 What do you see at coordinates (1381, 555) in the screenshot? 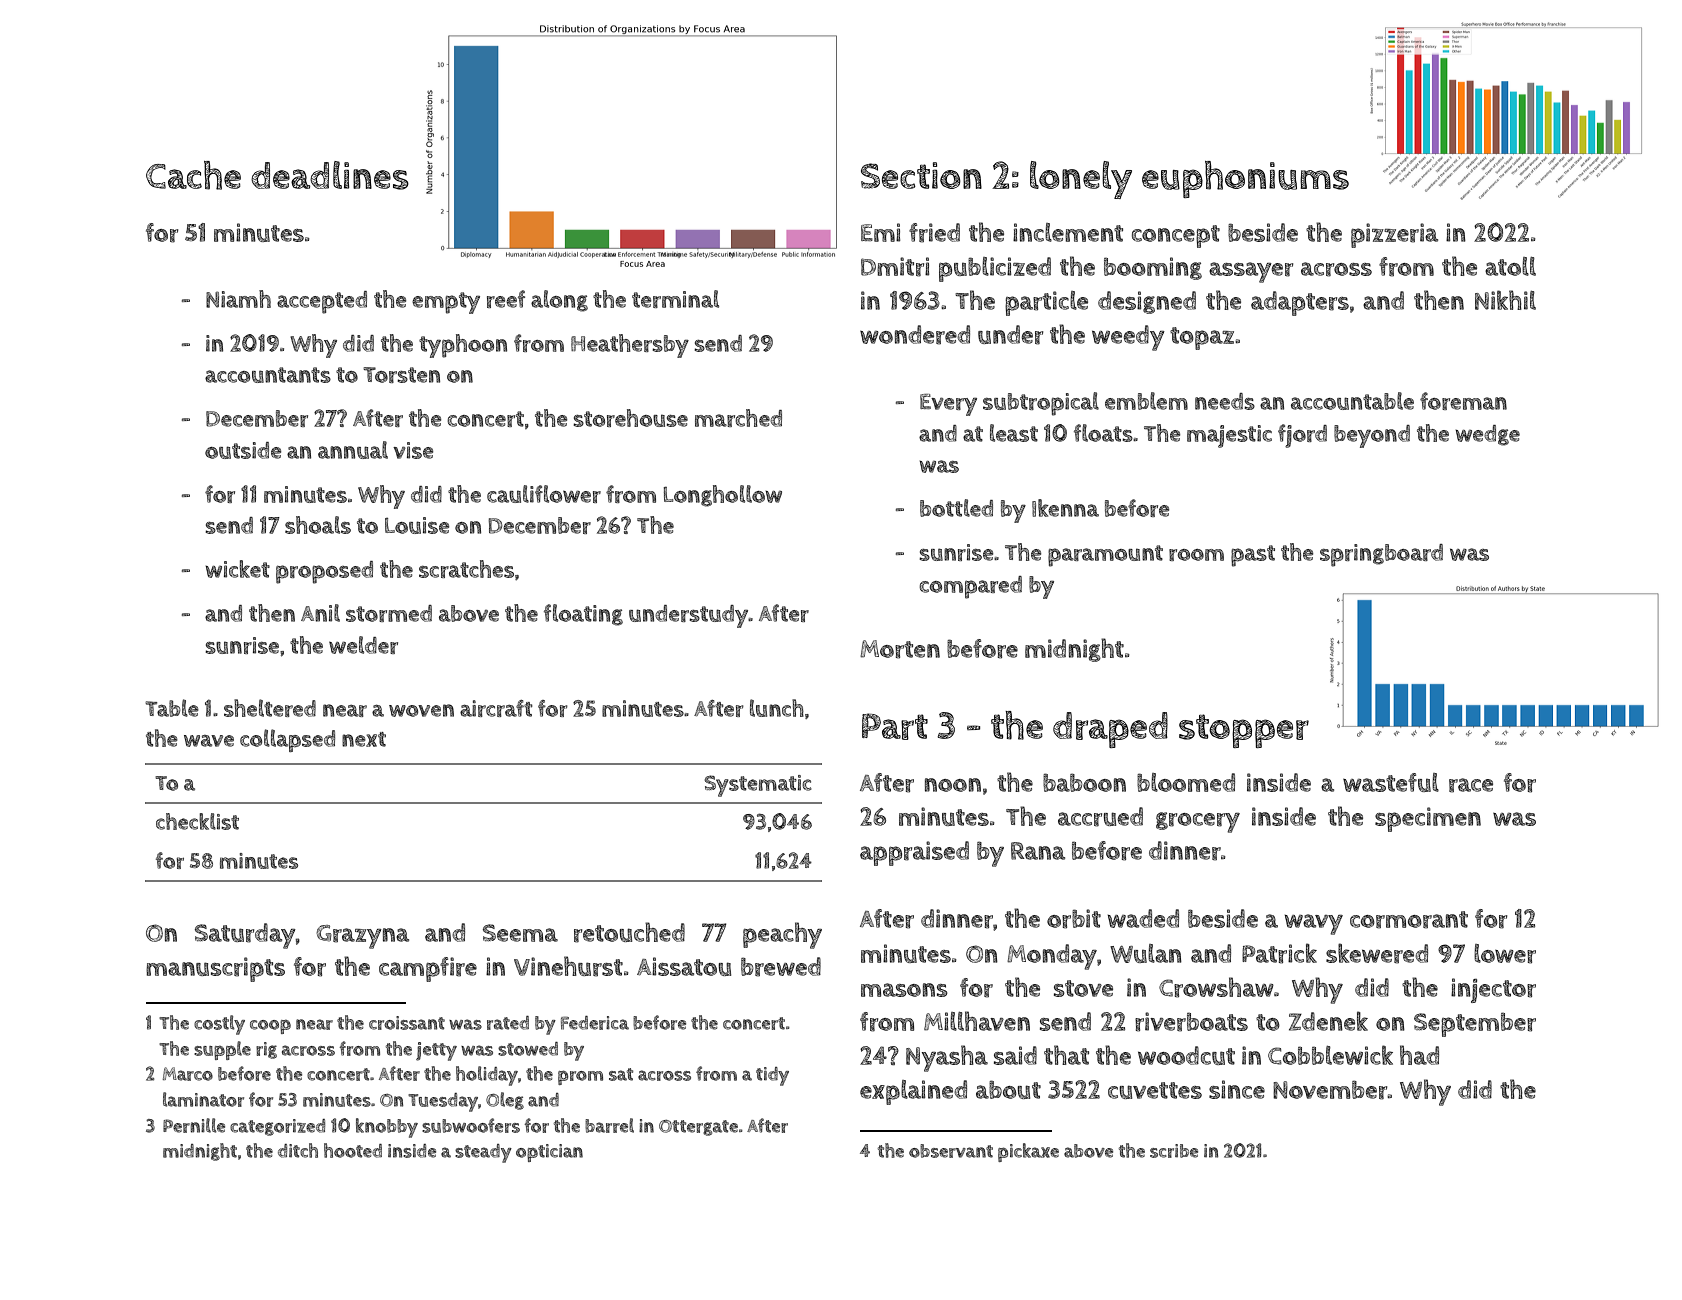
I see `springboard` at bounding box center [1381, 555].
